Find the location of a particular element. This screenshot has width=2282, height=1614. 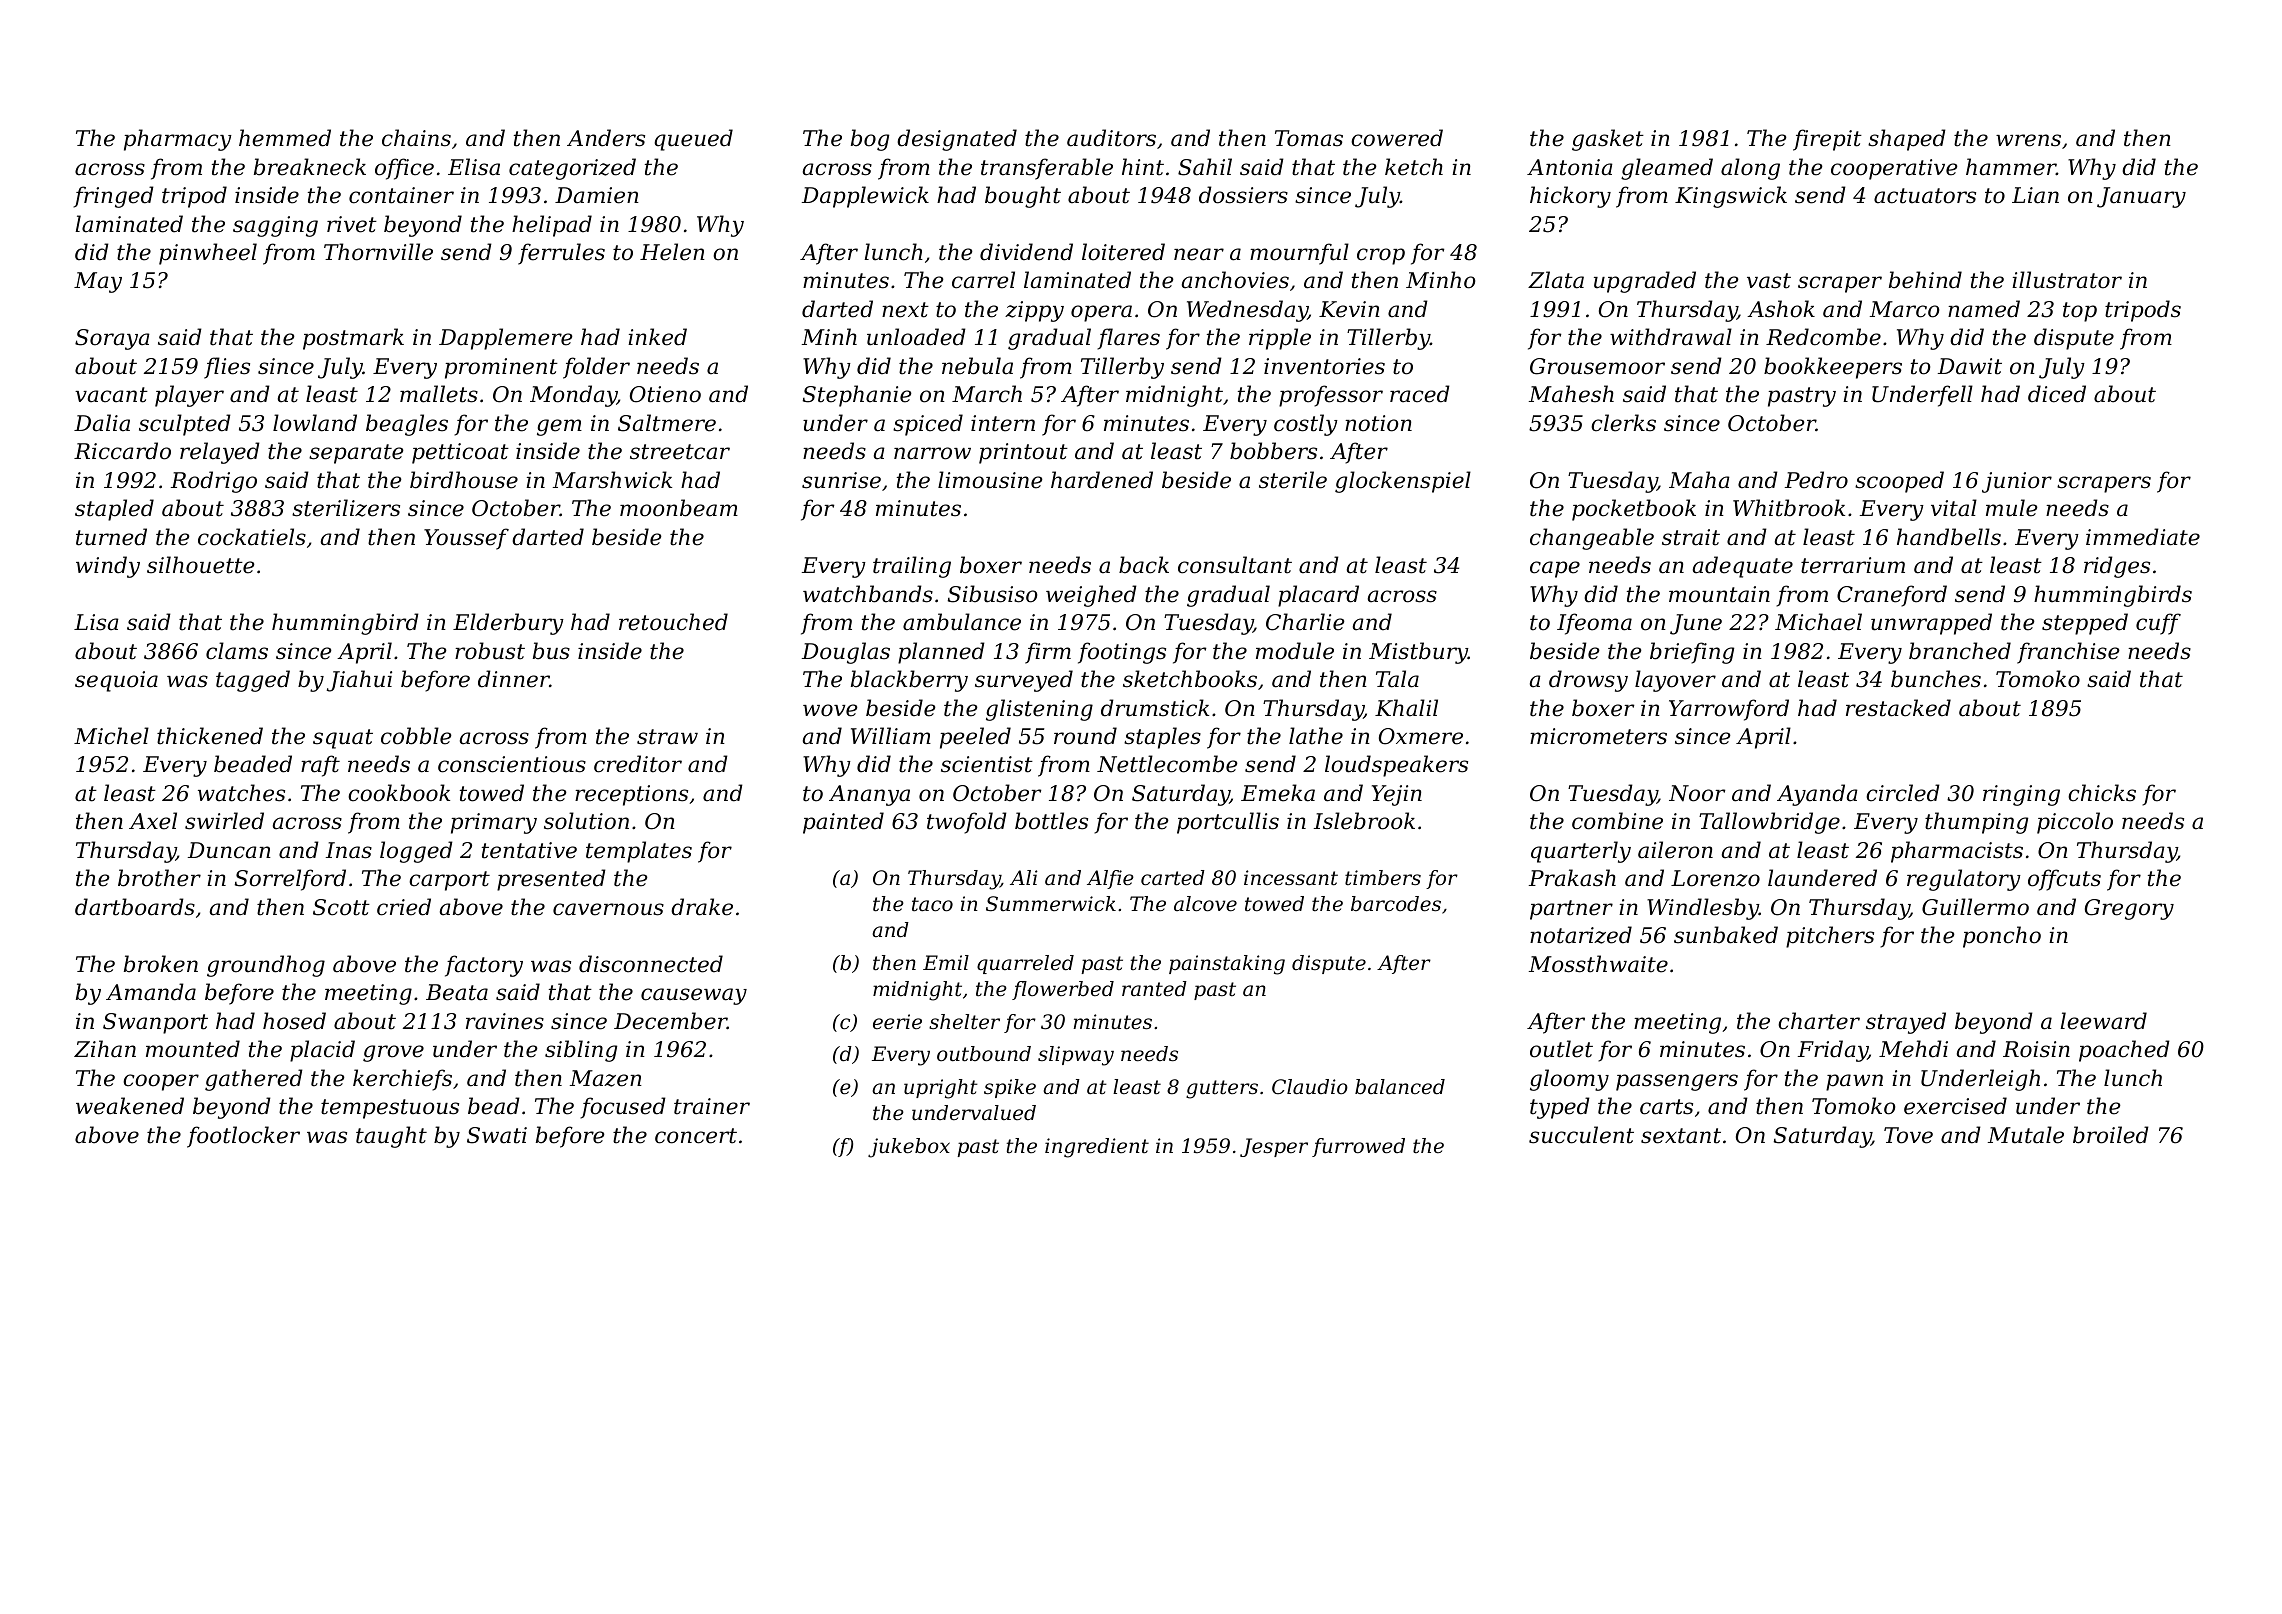

loudspeakers is located at coordinates (1396, 766).
